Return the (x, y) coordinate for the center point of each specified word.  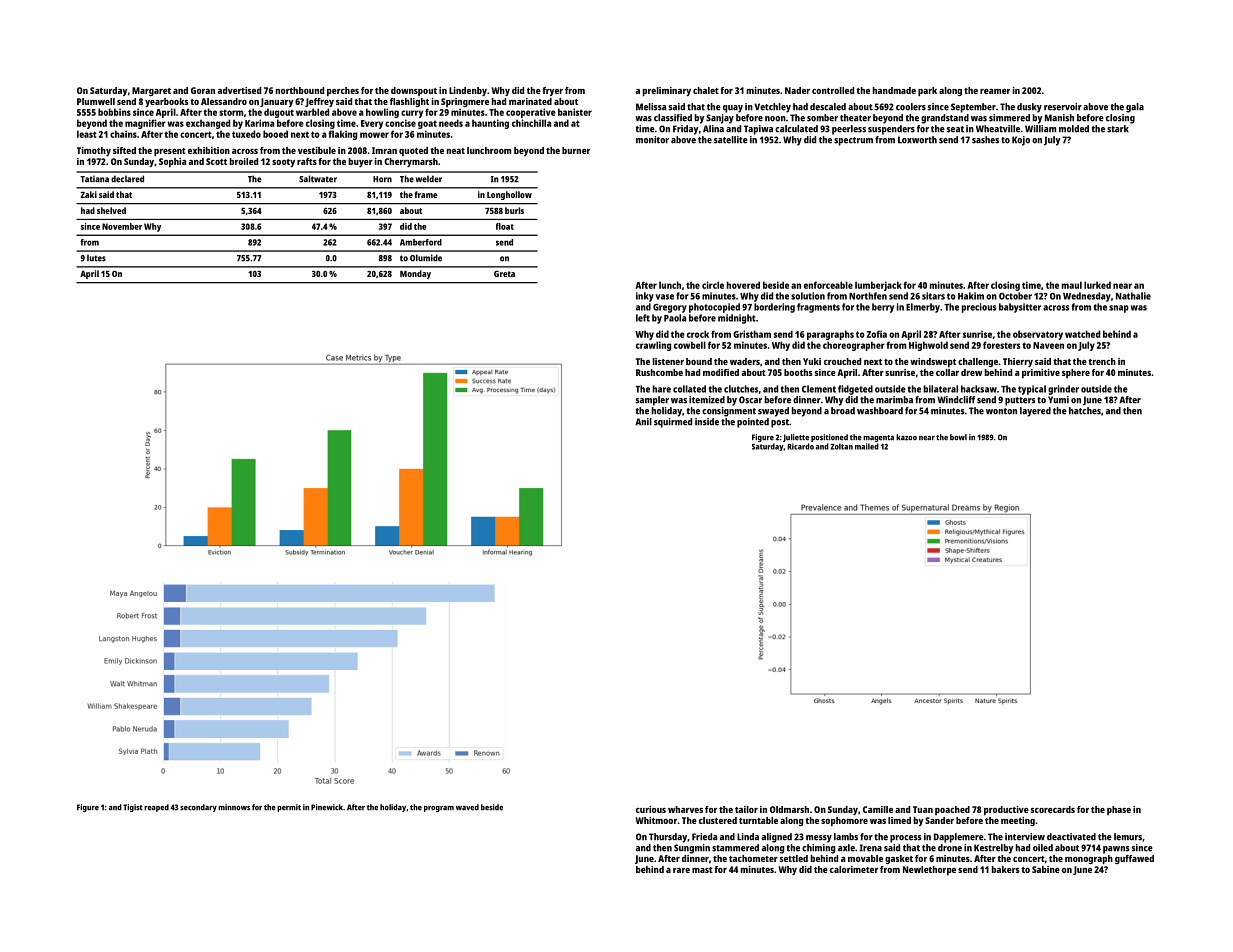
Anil (643, 422)
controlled (833, 90)
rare (681, 870)
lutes (96, 258)
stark (1118, 129)
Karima (259, 123)
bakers (1005, 869)
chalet (706, 90)
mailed (867, 446)
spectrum (853, 141)
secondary (198, 808)
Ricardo (801, 446)
